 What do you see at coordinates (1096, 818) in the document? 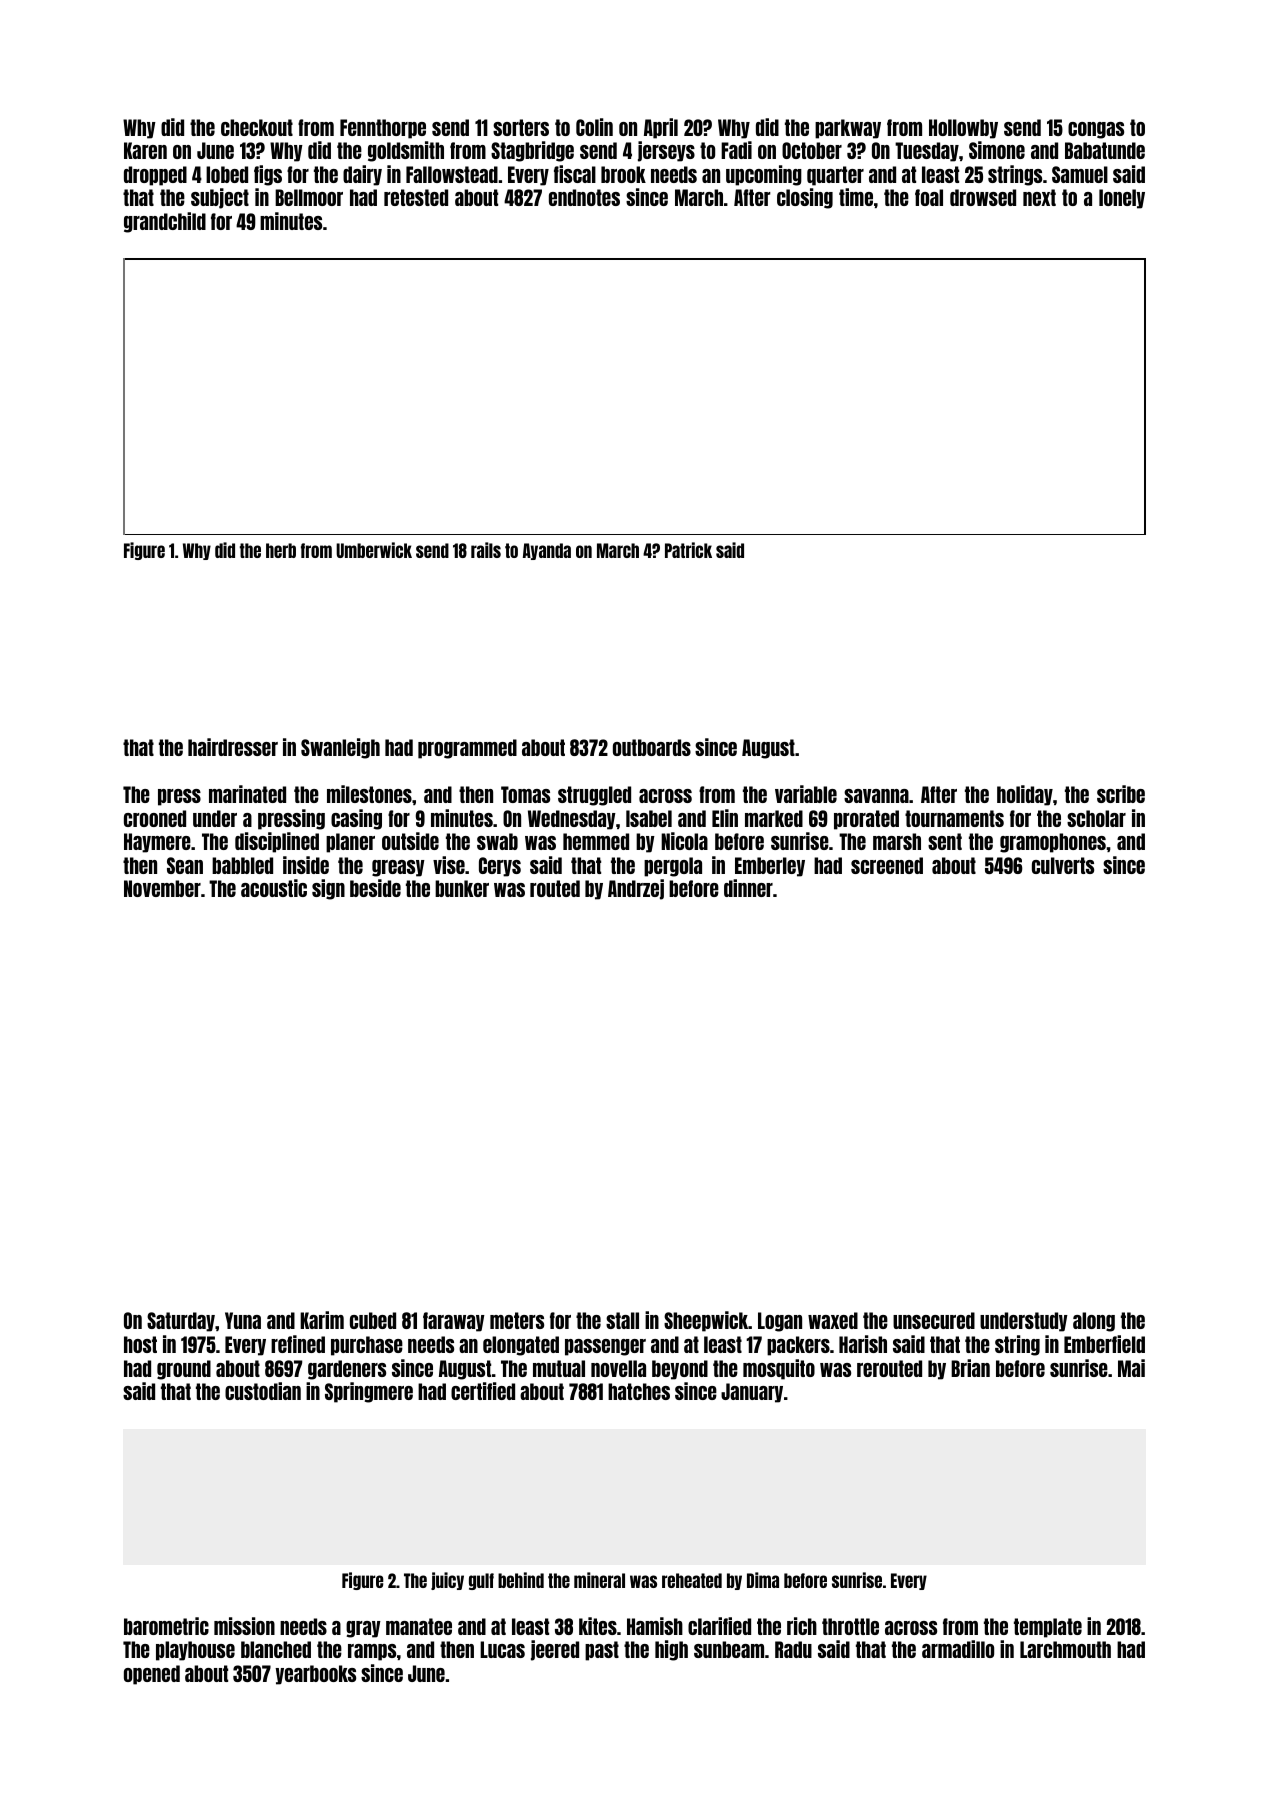
I see `scholar` at bounding box center [1096, 818].
